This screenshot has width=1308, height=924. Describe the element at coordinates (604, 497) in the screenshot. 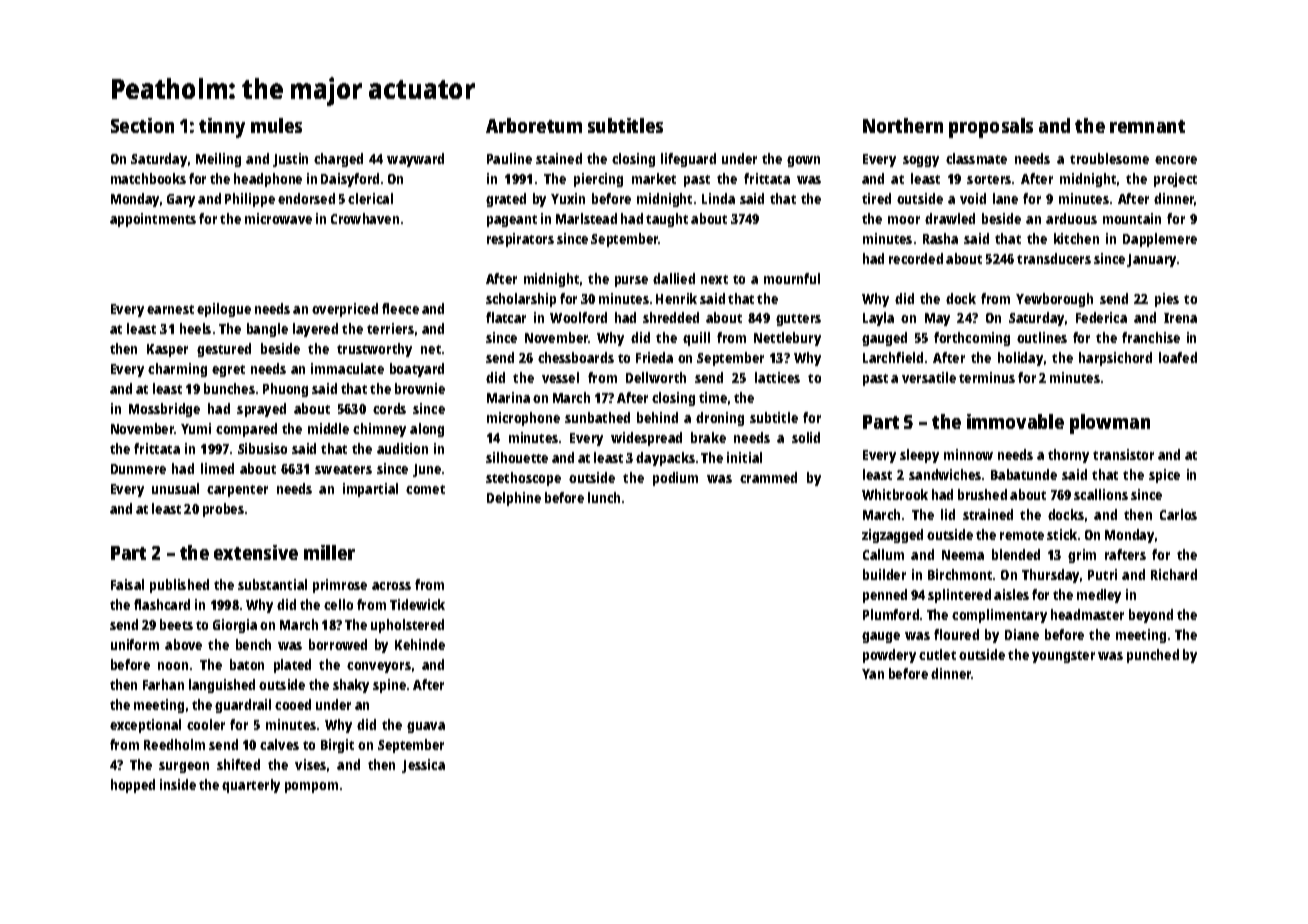

I see `lunch` at that location.
